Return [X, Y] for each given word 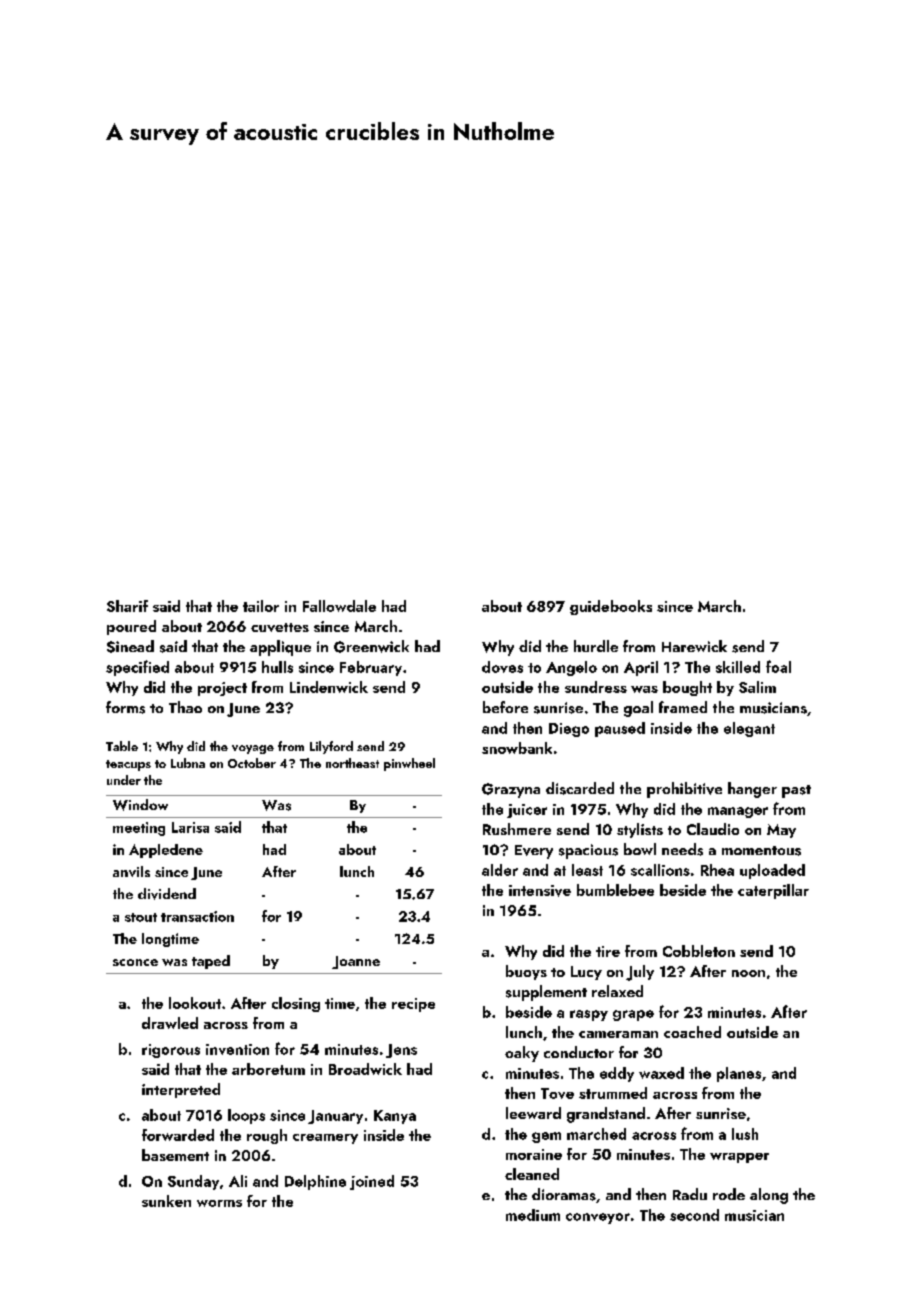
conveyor [598, 1218]
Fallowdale [339, 606]
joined [372, 1182]
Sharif [127, 606]
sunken [166, 1201]
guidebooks [611, 607]
